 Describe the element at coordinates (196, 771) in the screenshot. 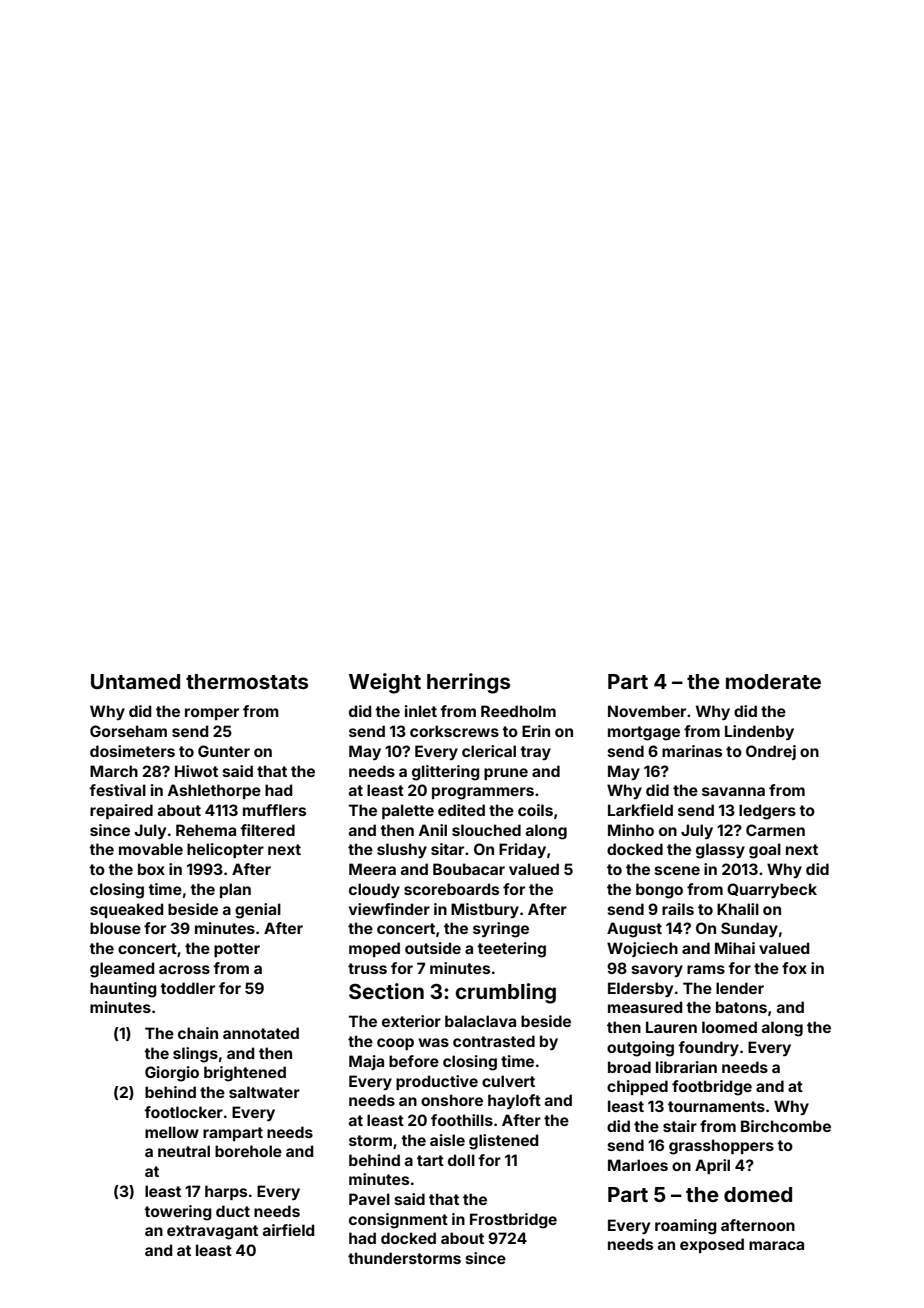

I see `Hiwot` at that location.
